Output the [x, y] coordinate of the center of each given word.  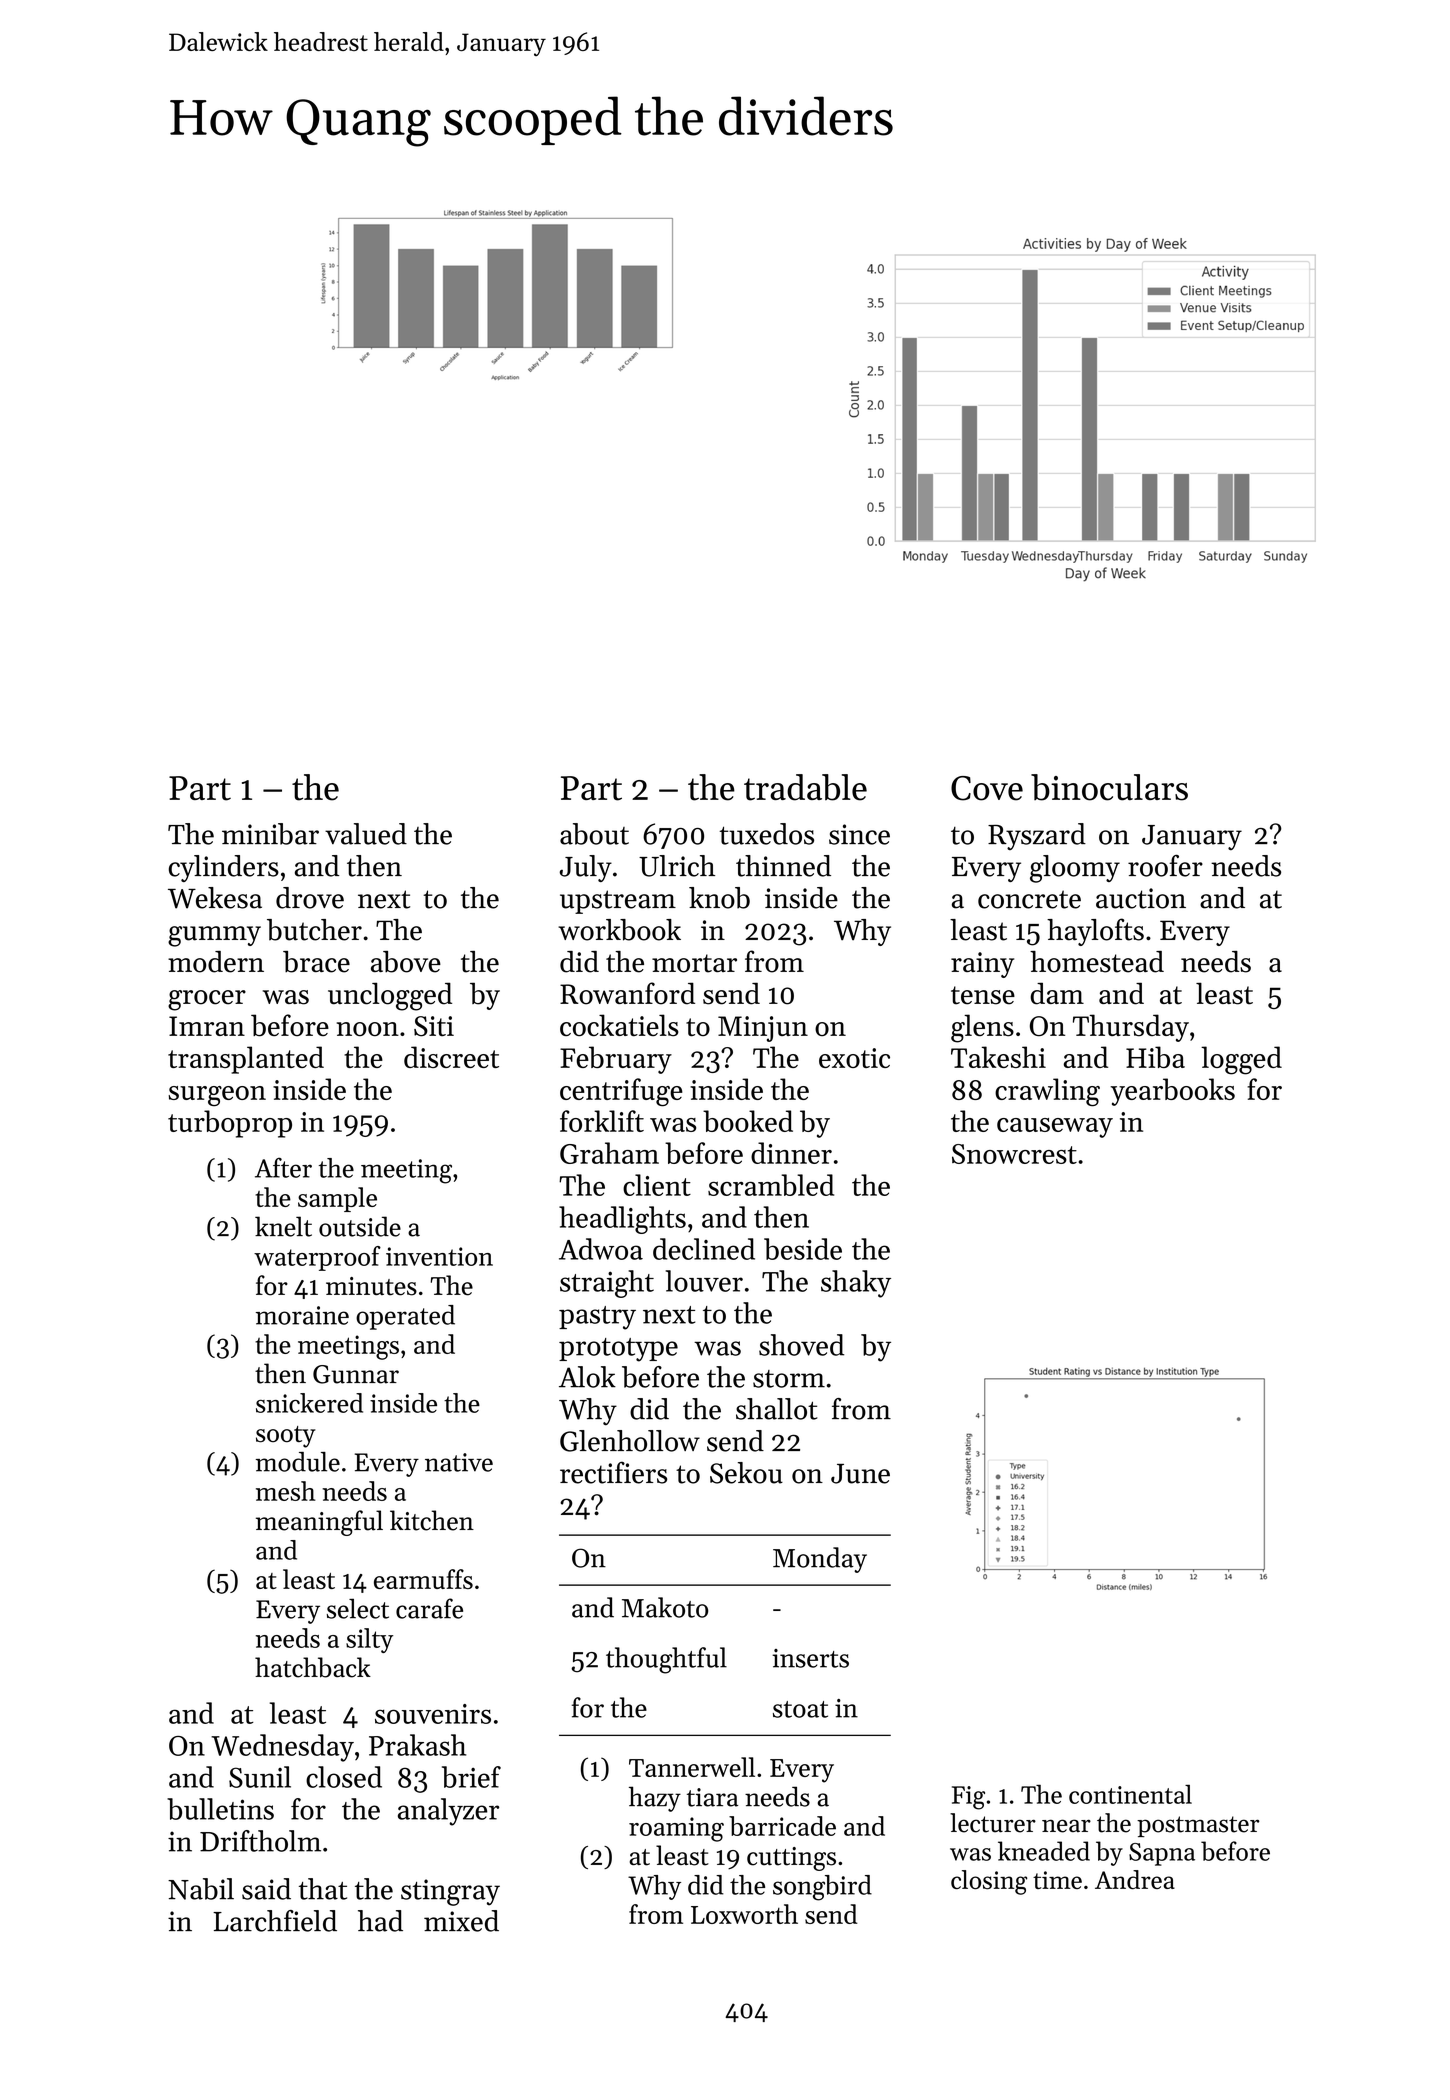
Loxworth [744, 1914]
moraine [302, 1315]
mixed [461, 1921]
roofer [1165, 866]
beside [803, 1249]
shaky [856, 1284]
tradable [805, 787]
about [594, 834]
